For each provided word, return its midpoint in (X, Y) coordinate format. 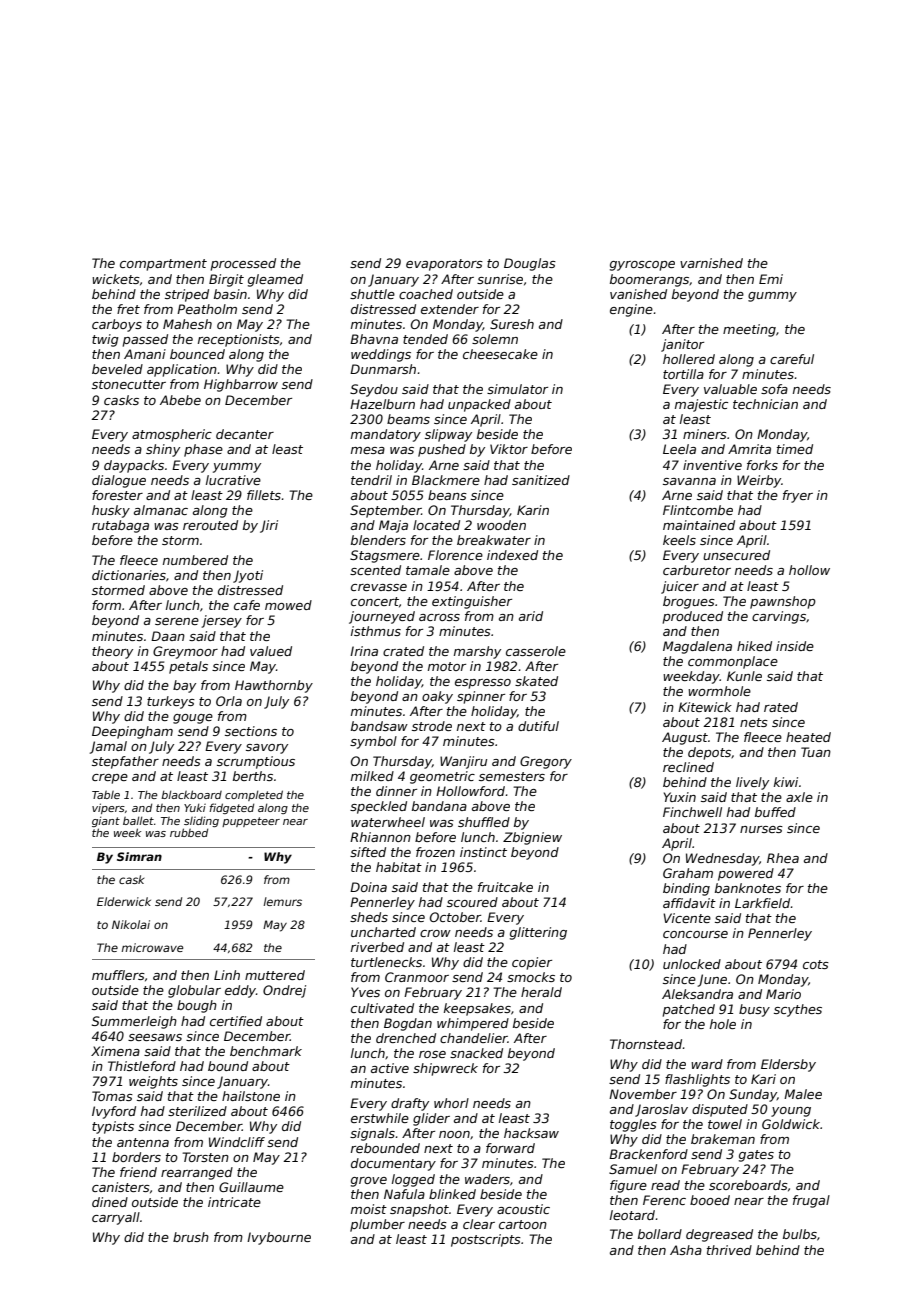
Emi (771, 279)
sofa (774, 389)
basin (230, 294)
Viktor (509, 449)
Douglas (530, 264)
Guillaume (251, 1187)
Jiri (269, 526)
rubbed (189, 832)
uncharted (383, 932)
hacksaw (531, 1133)
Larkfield (763, 903)
